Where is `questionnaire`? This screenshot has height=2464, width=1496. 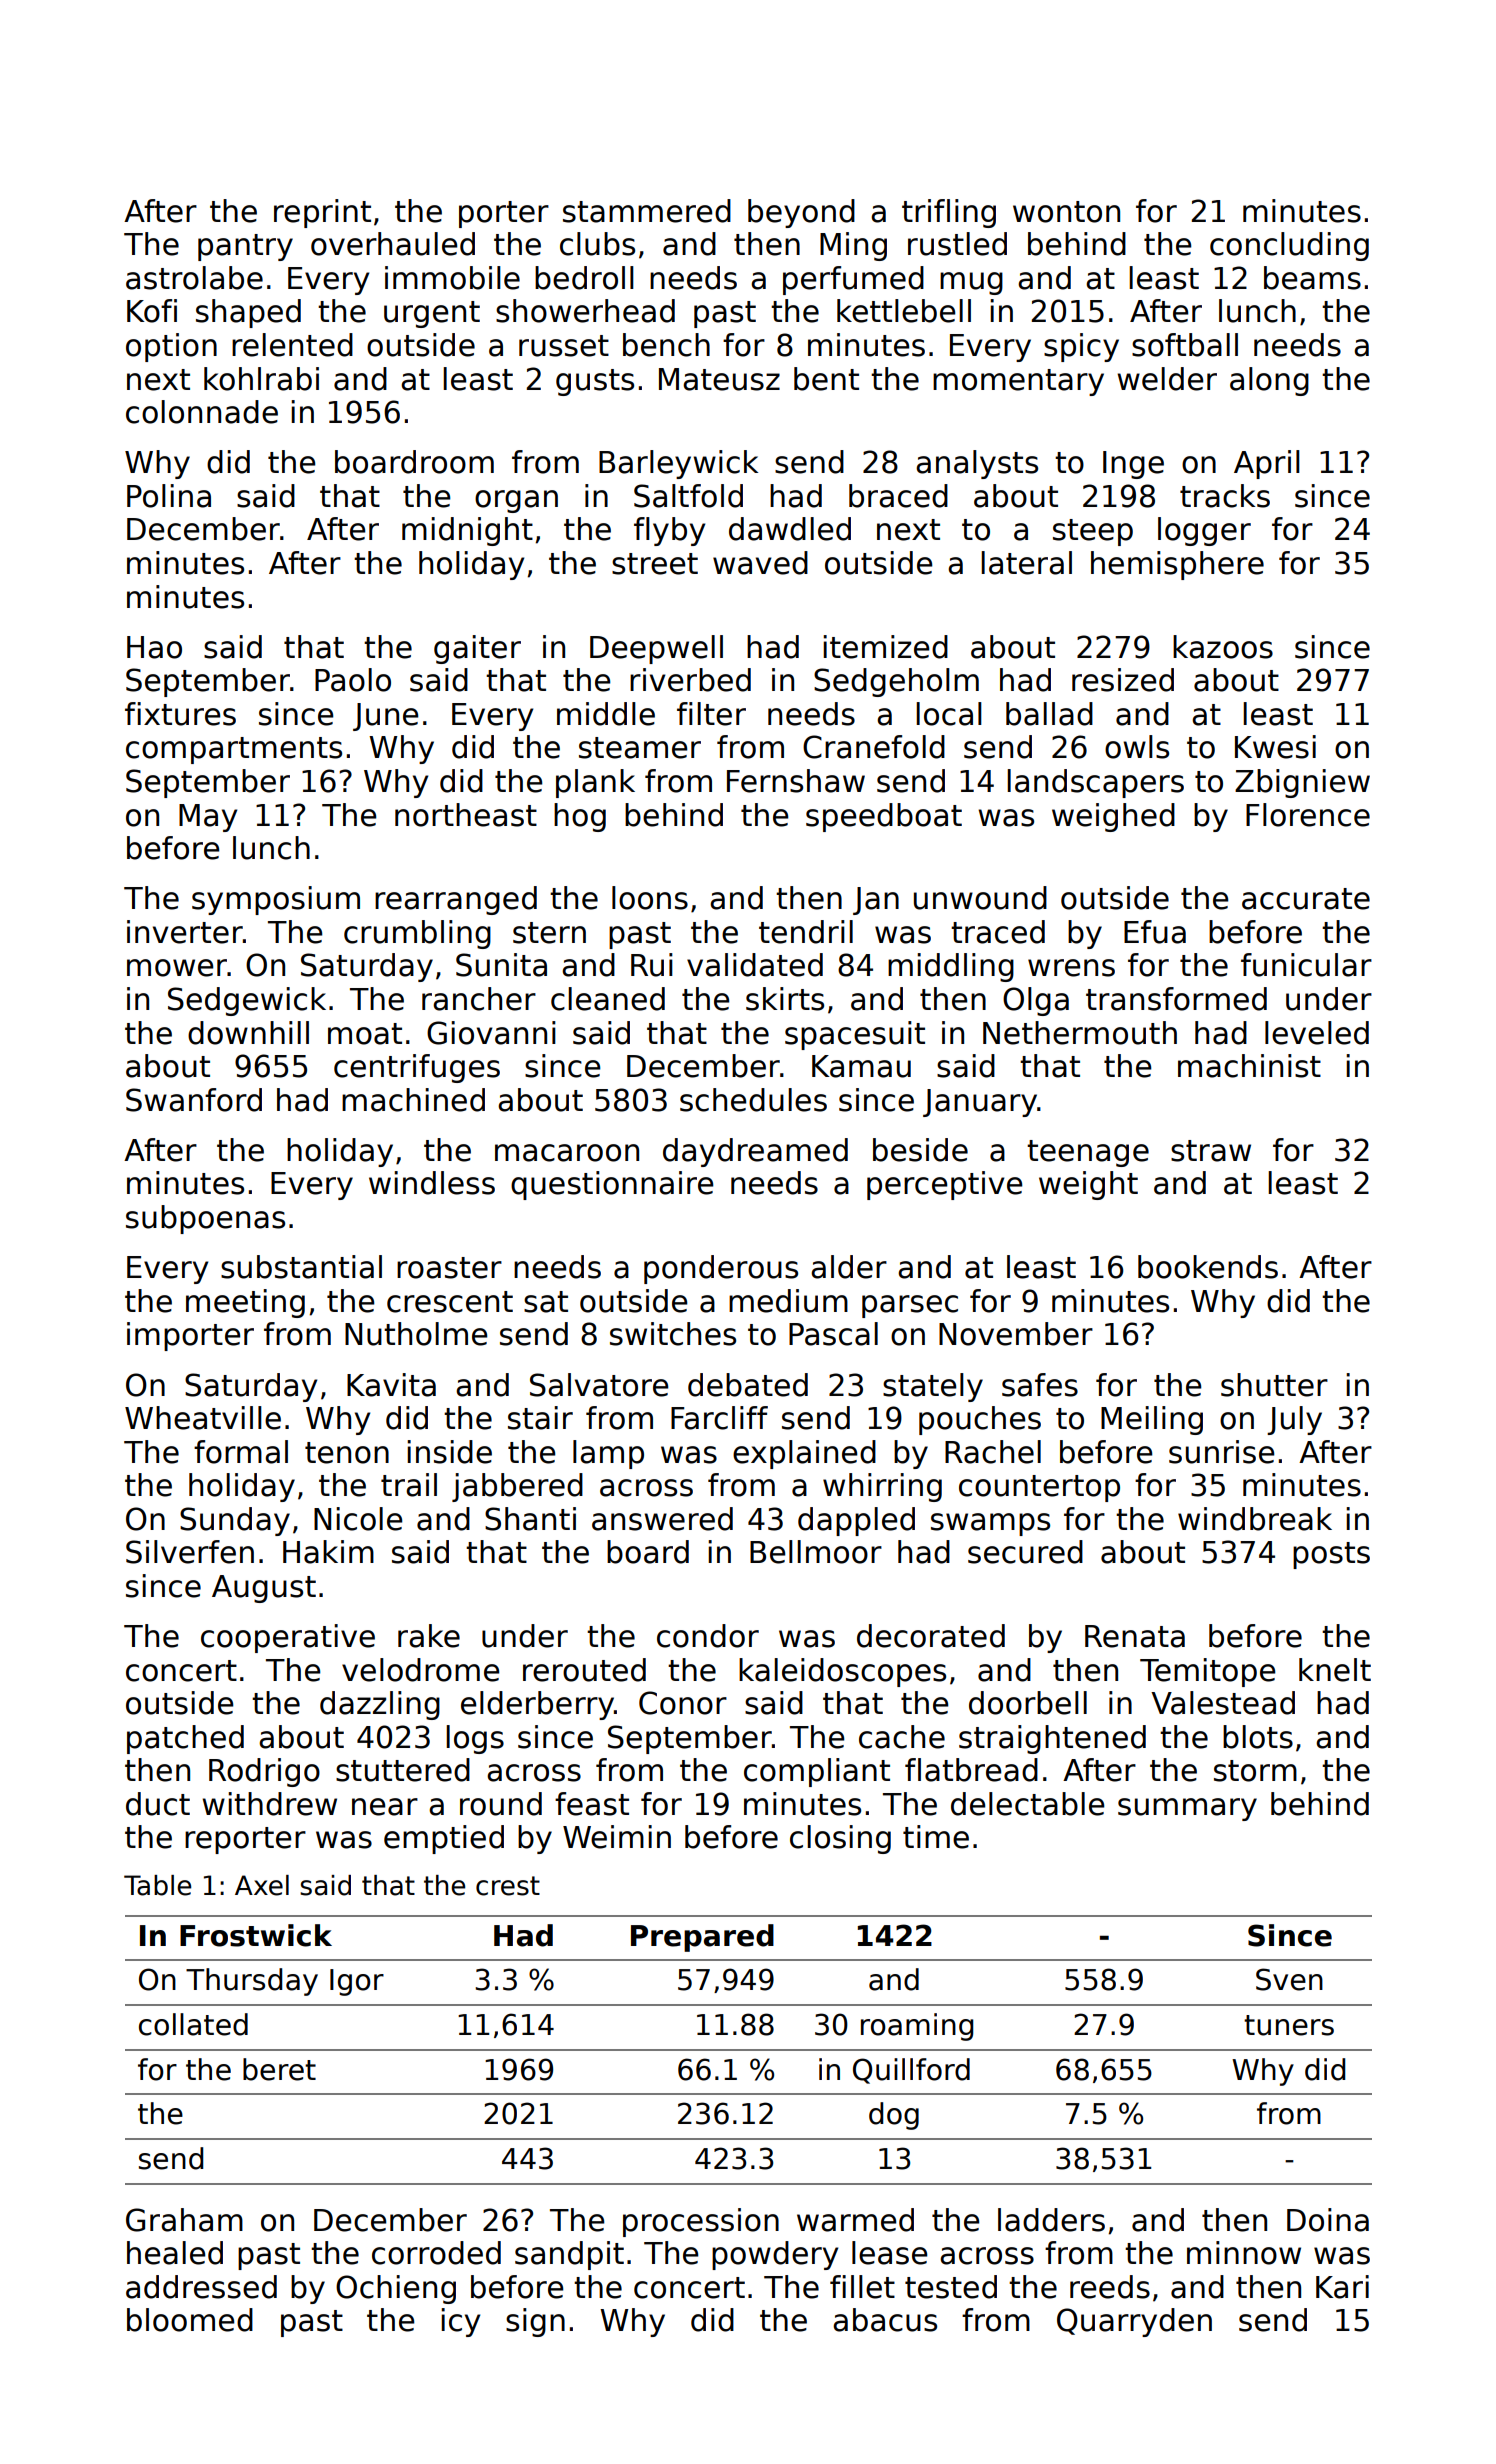 questionnaire is located at coordinates (612, 1185).
